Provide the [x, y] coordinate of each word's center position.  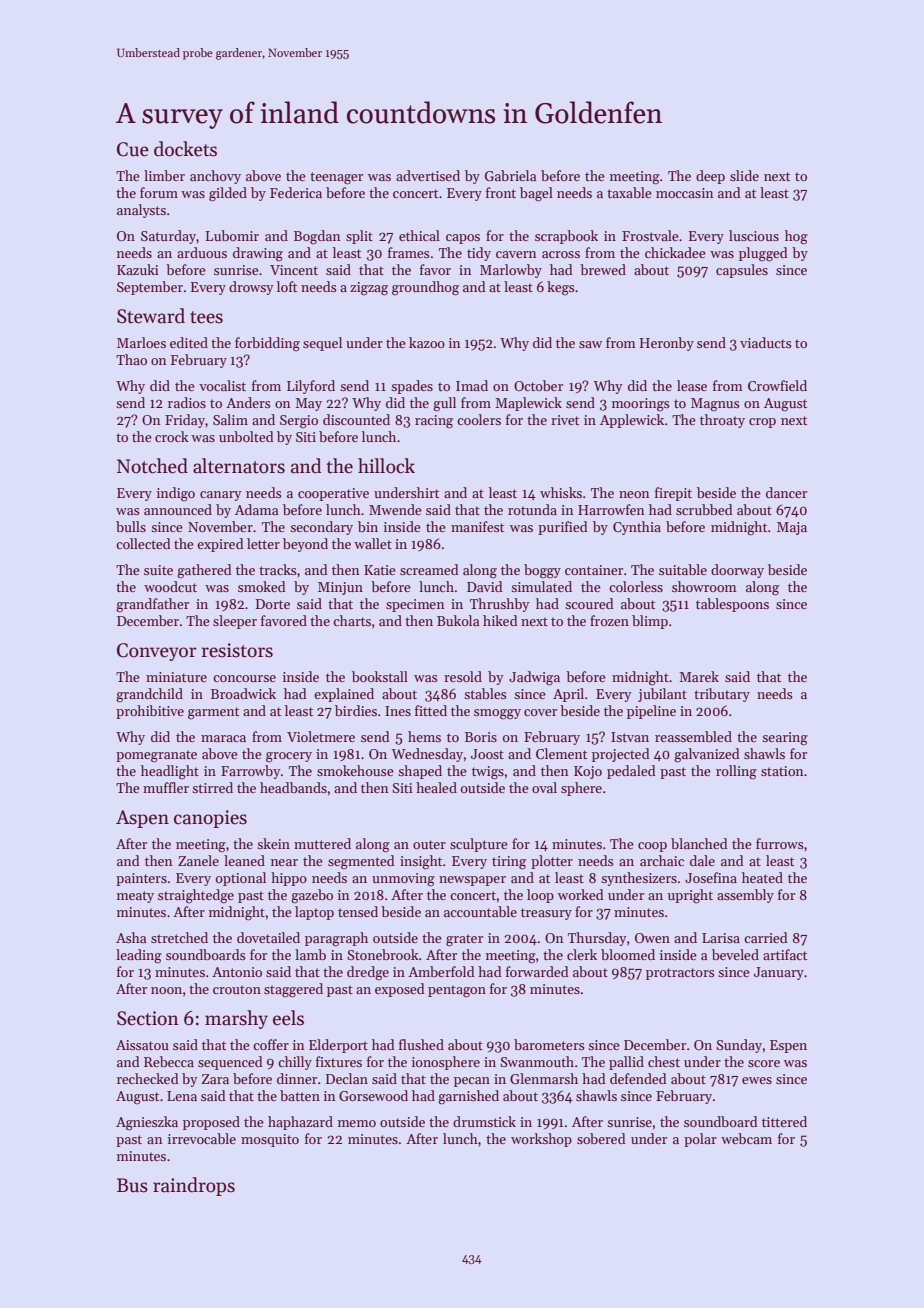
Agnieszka [147, 1123]
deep [710, 177]
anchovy [215, 177]
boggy [542, 571]
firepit [673, 494]
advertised [428, 175]
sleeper [235, 622]
